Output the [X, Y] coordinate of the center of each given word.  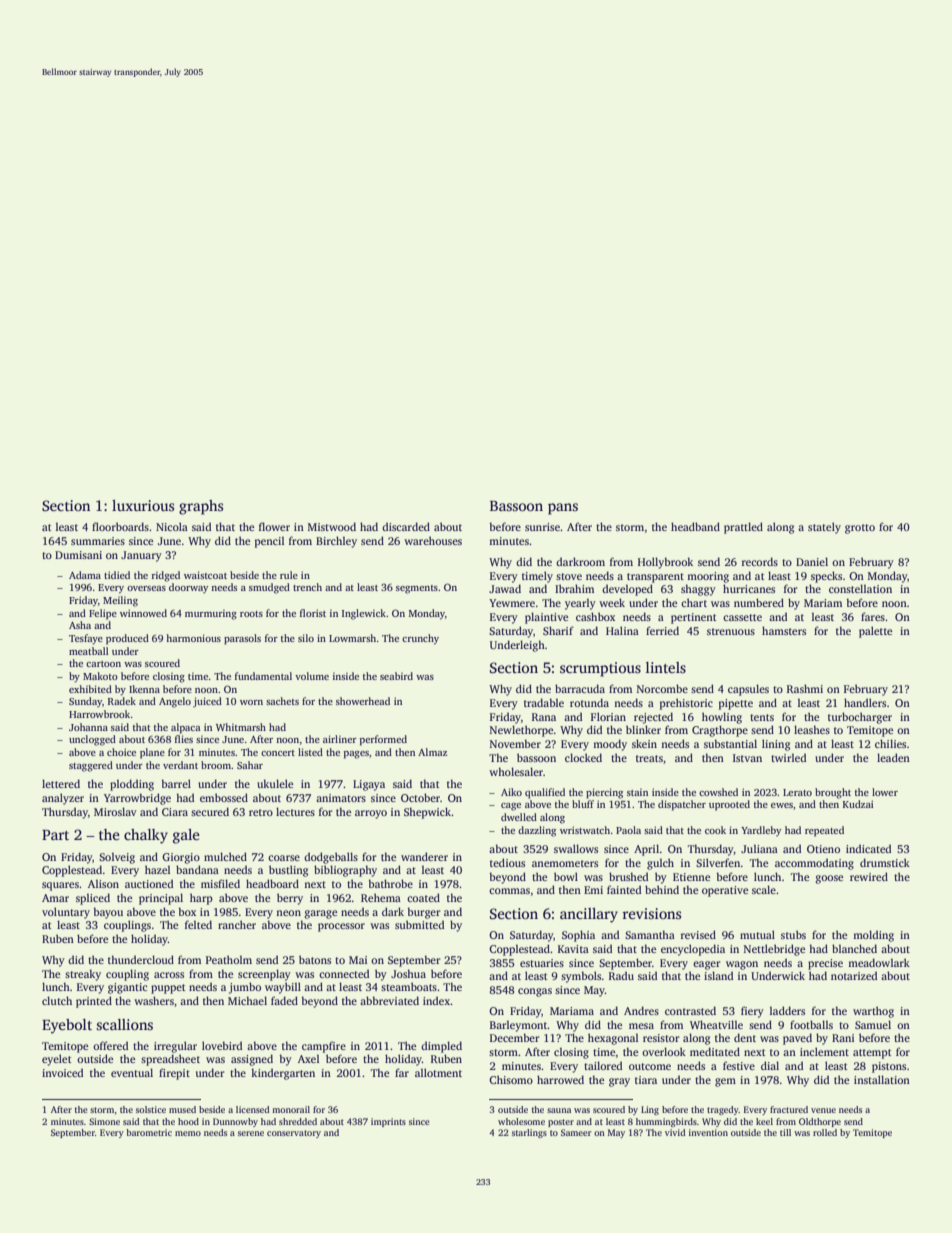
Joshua [408, 973]
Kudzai [858, 804]
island [719, 975]
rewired [869, 876]
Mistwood [332, 526]
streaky [83, 975]
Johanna [88, 727]
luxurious [143, 505]
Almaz [432, 752]
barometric [149, 1132]
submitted [420, 924]
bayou [108, 913]
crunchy [420, 639]
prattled [743, 528]
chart [694, 602]
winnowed [143, 613]
